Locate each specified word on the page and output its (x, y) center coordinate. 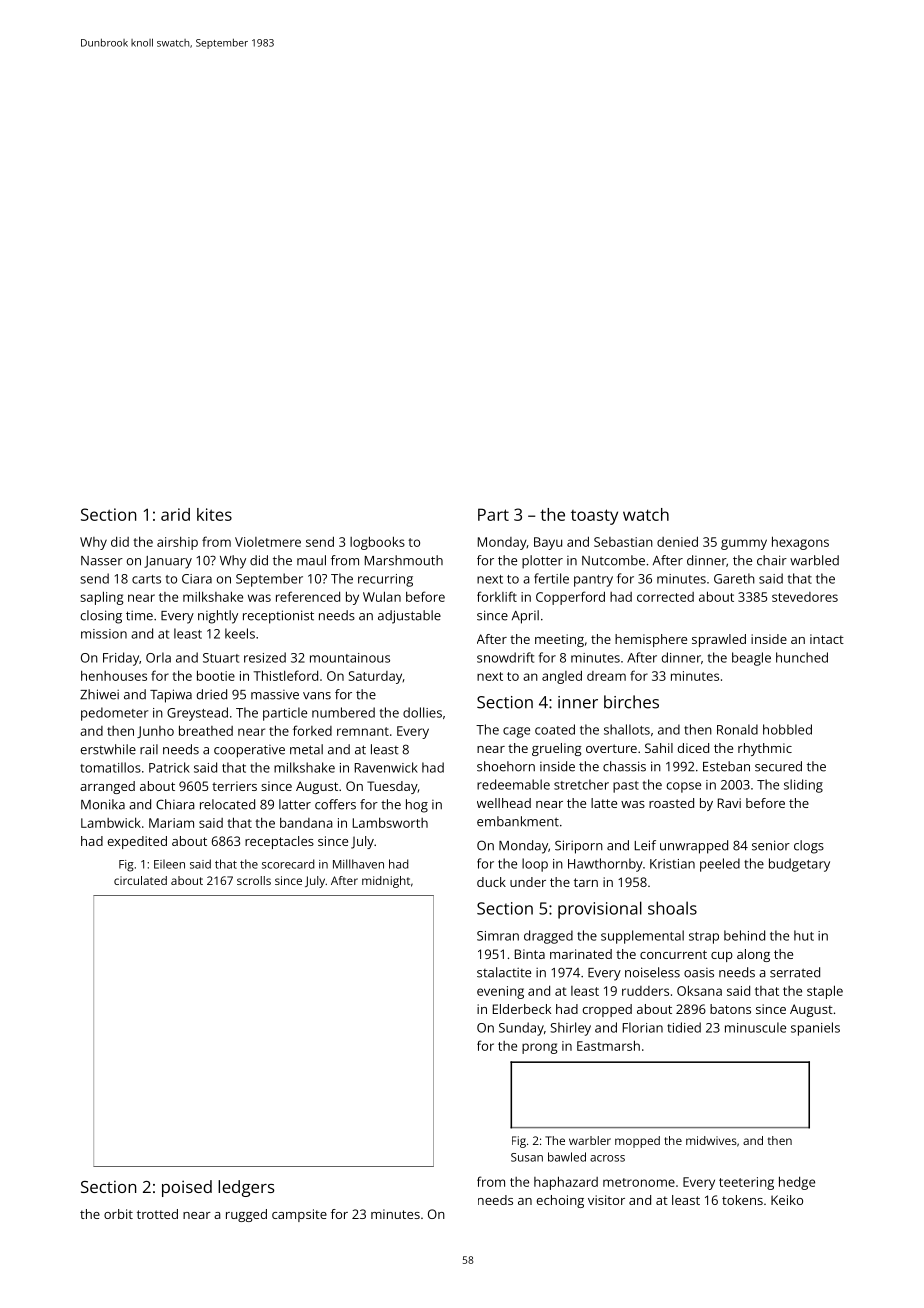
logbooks (377, 543)
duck (491, 882)
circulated (140, 880)
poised (187, 1188)
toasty (594, 517)
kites (214, 514)
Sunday (521, 1029)
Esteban (726, 766)
